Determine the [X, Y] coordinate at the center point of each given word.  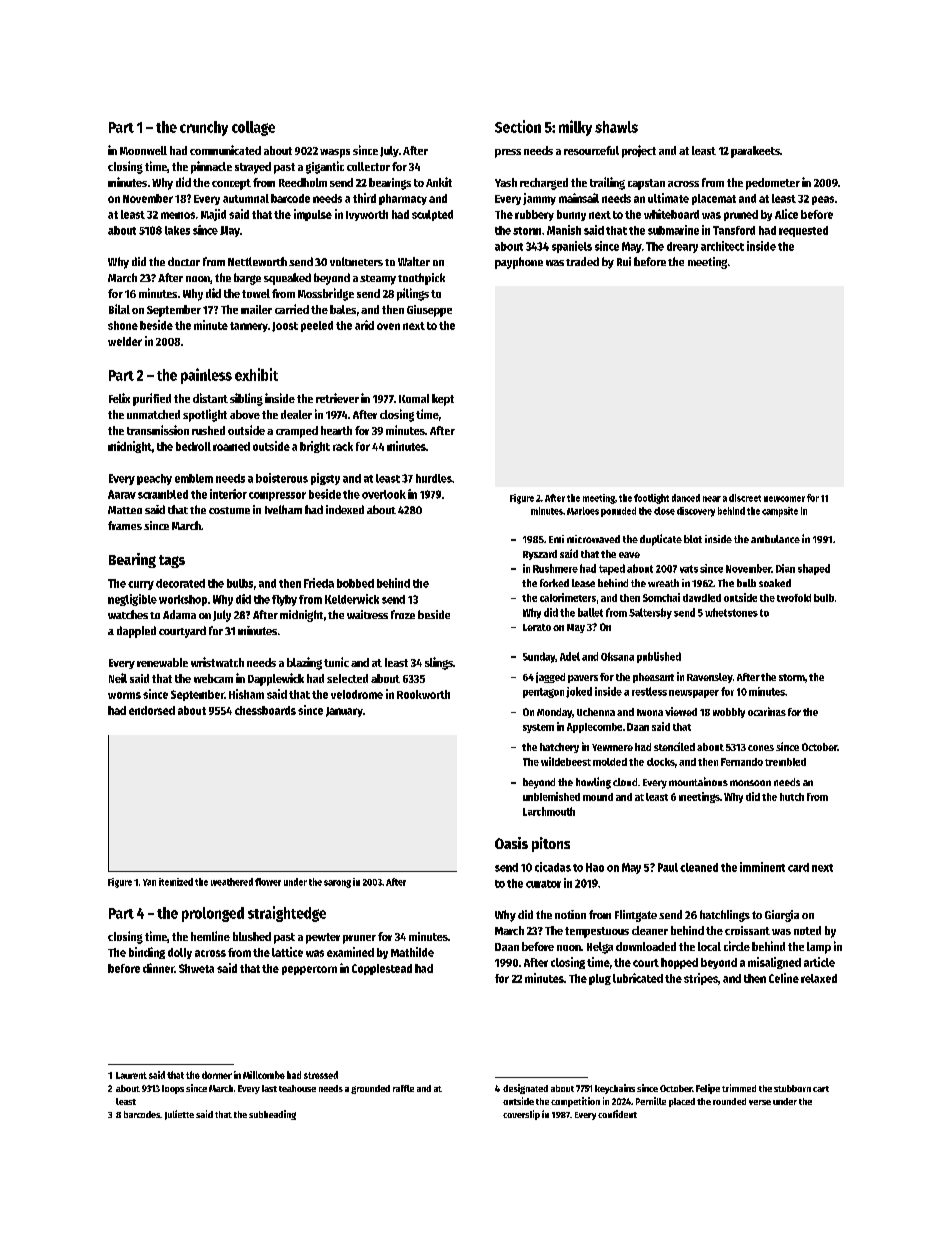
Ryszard [540, 555]
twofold [794, 598]
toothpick [421, 279]
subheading [272, 1115]
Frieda [319, 583]
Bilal [119, 309]
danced [686, 498]
